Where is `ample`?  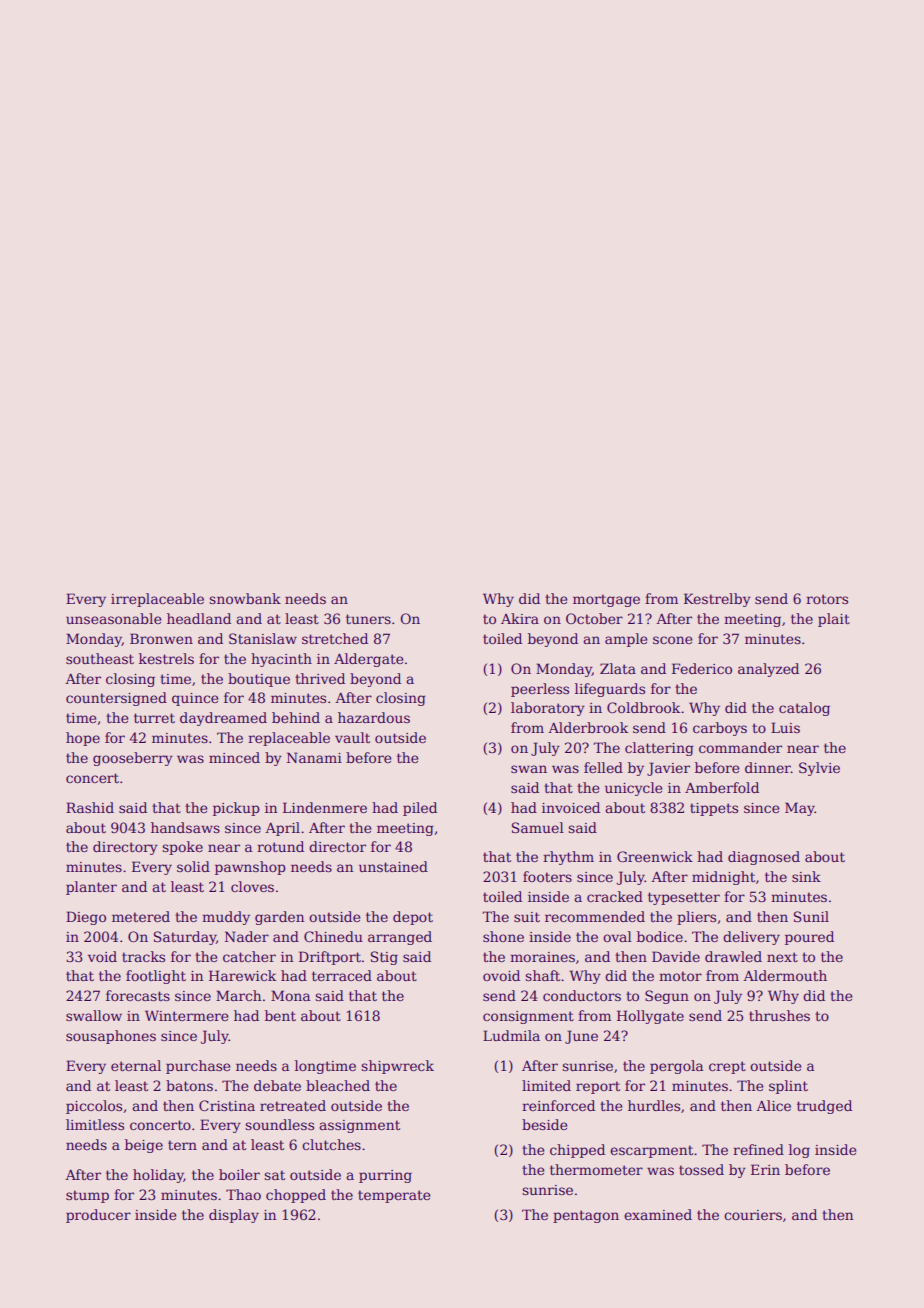 ample is located at coordinates (626, 640).
